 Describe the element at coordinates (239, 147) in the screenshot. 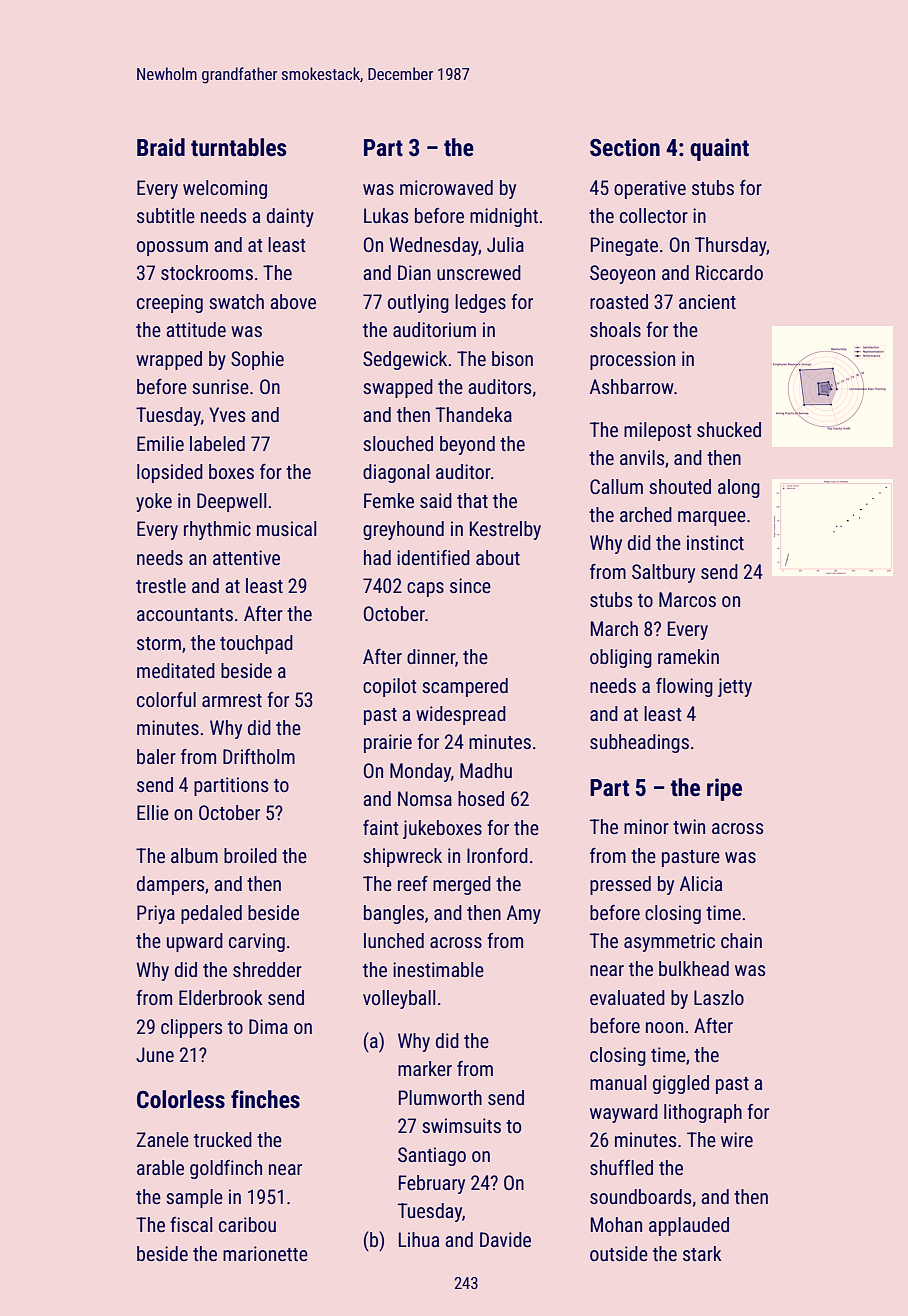

I see `turntables` at that location.
